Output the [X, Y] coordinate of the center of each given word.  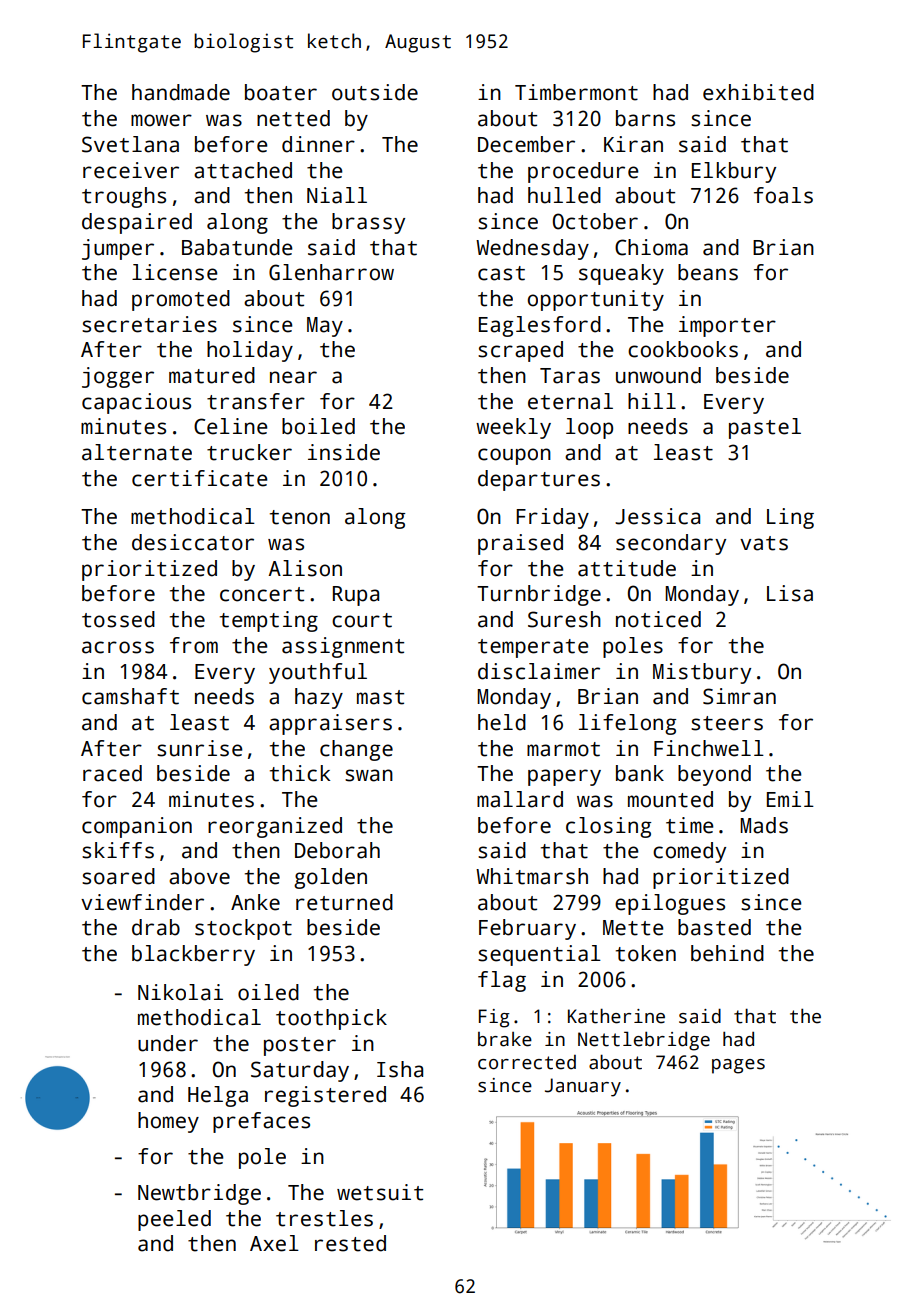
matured [212, 375]
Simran [739, 696]
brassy [368, 223]
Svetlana [130, 144]
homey [168, 1122]
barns [645, 118]
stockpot [243, 929]
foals [783, 195]
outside [375, 92]
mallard [520, 799]
